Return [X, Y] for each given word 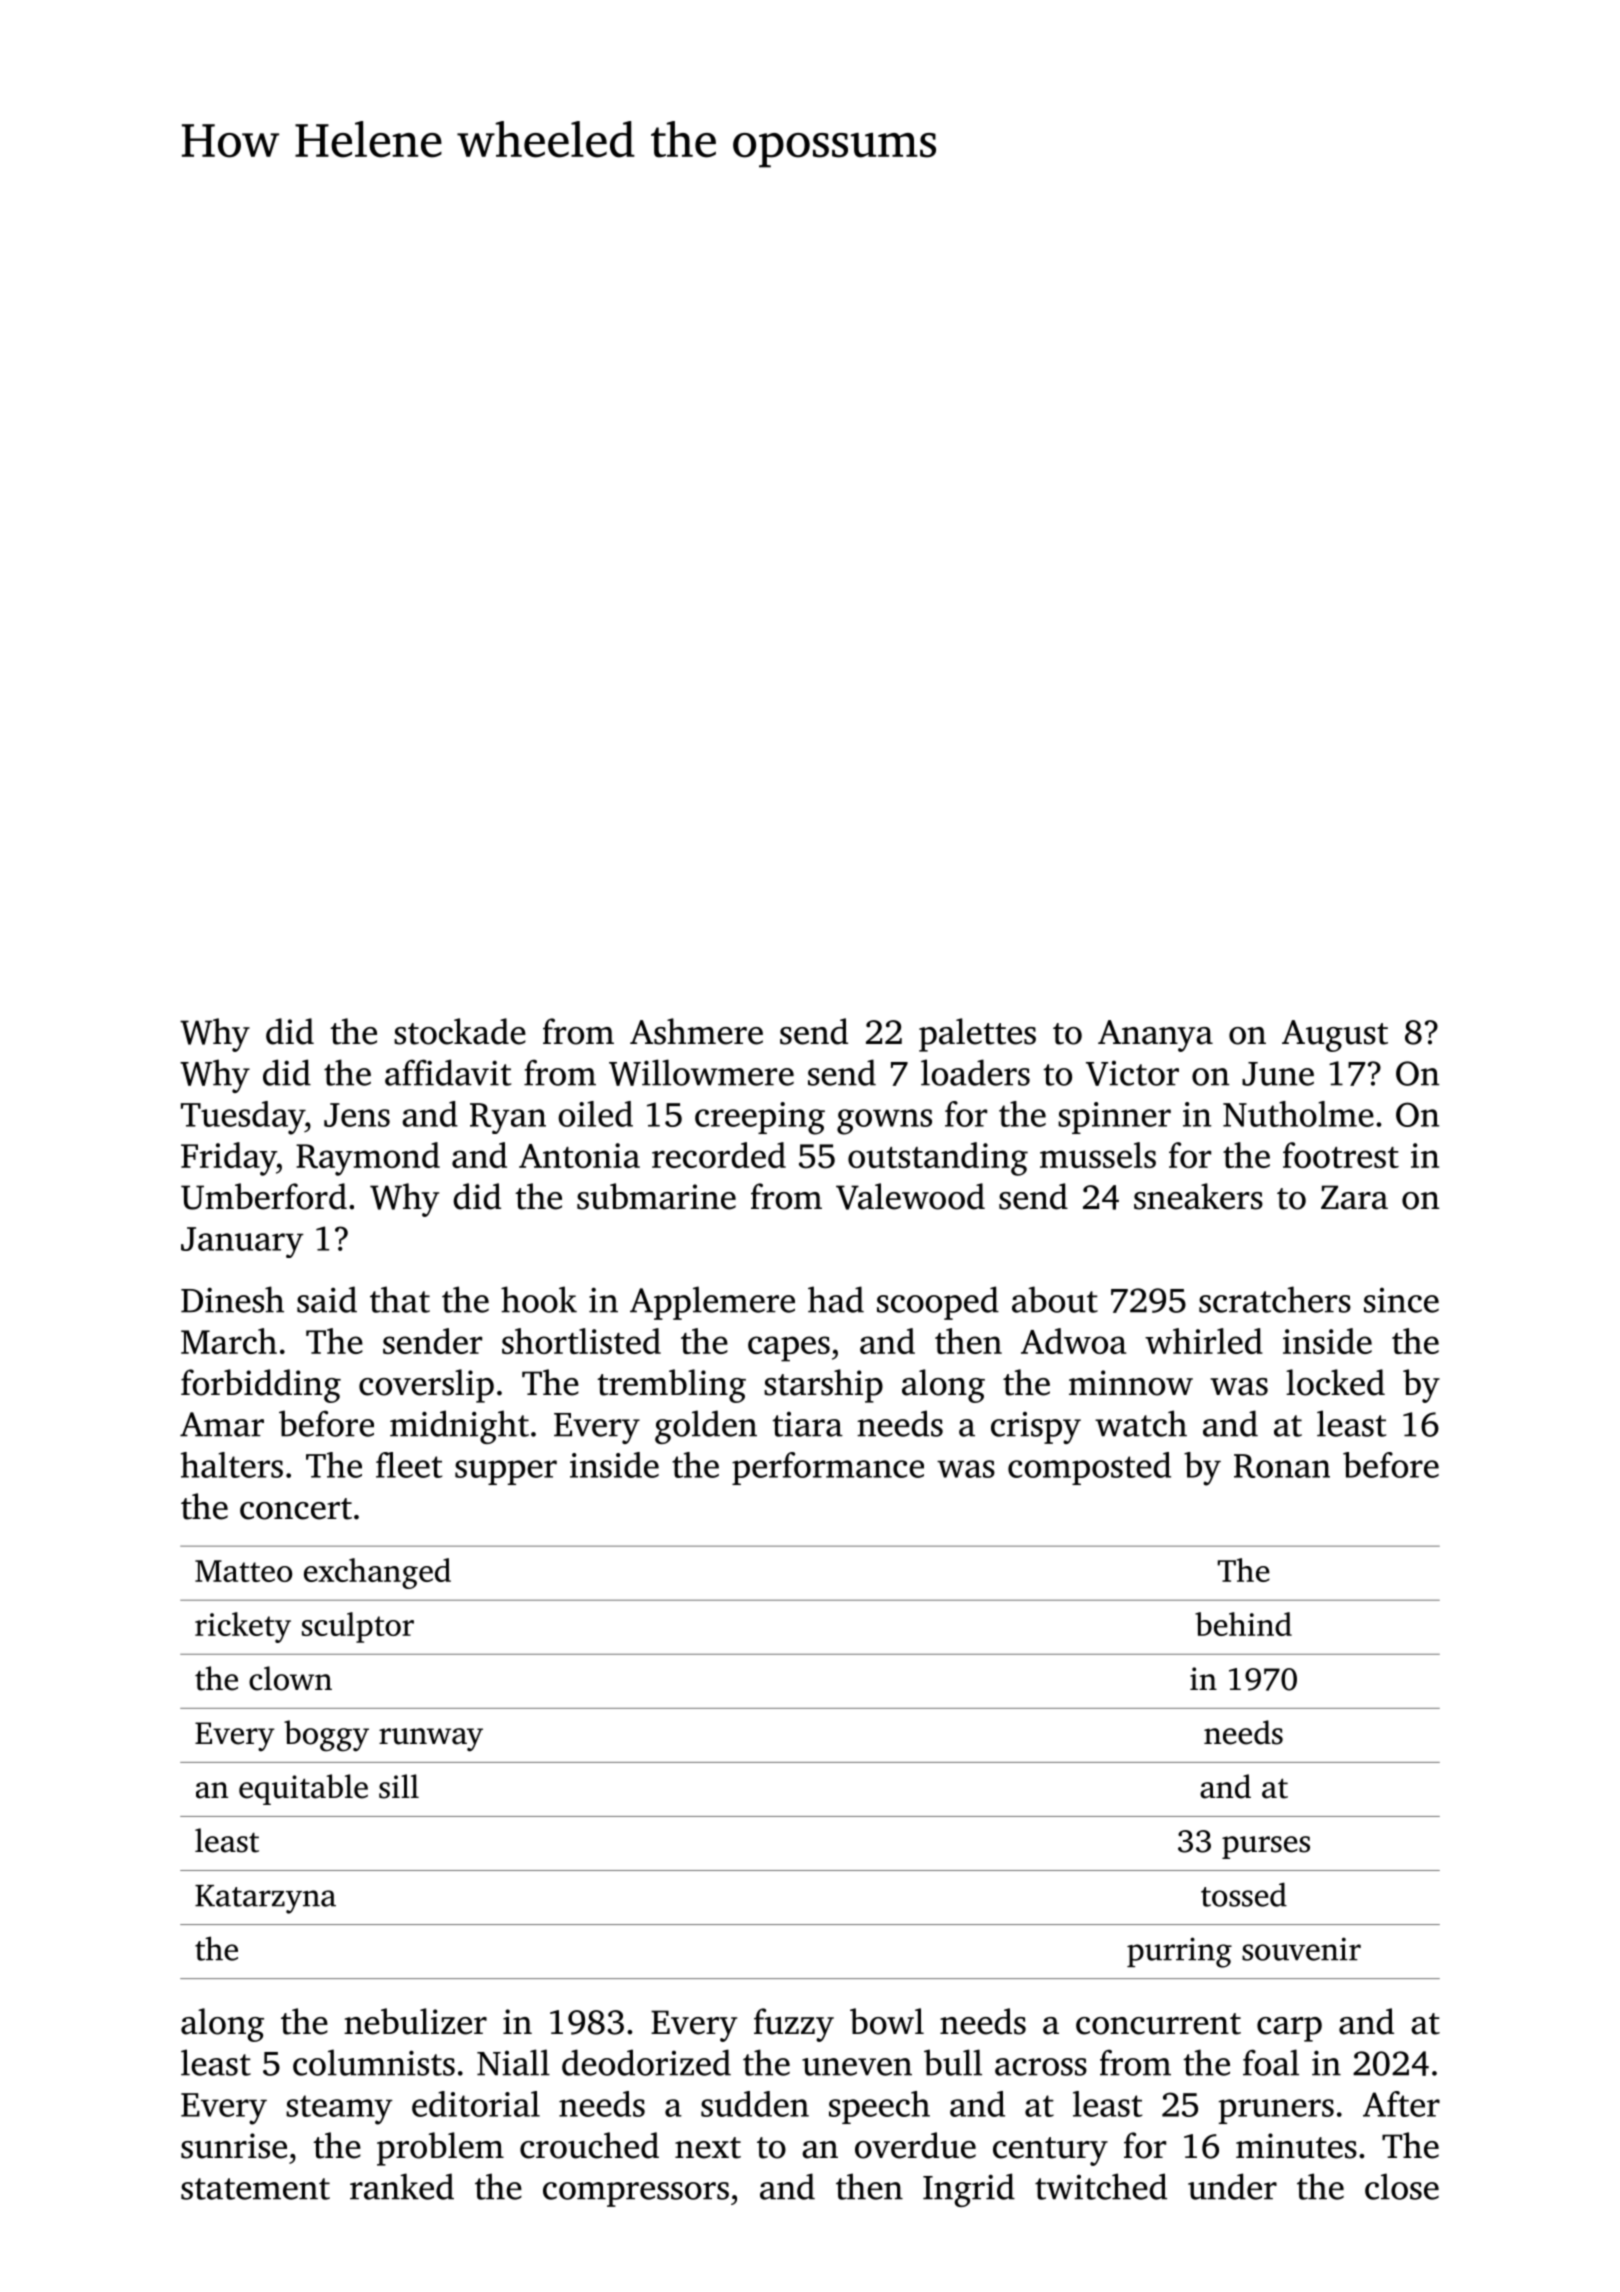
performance [828, 1468]
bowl [887, 2021]
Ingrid [969, 2190]
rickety [243, 1627]
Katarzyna [265, 1899]
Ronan [1282, 1466]
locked [1335, 1382]
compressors [636, 2194]
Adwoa [1073, 1341]
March [229, 1341]
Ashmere [696, 1031]
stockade [460, 1031]
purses [1266, 1847]
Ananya [1155, 1036]
